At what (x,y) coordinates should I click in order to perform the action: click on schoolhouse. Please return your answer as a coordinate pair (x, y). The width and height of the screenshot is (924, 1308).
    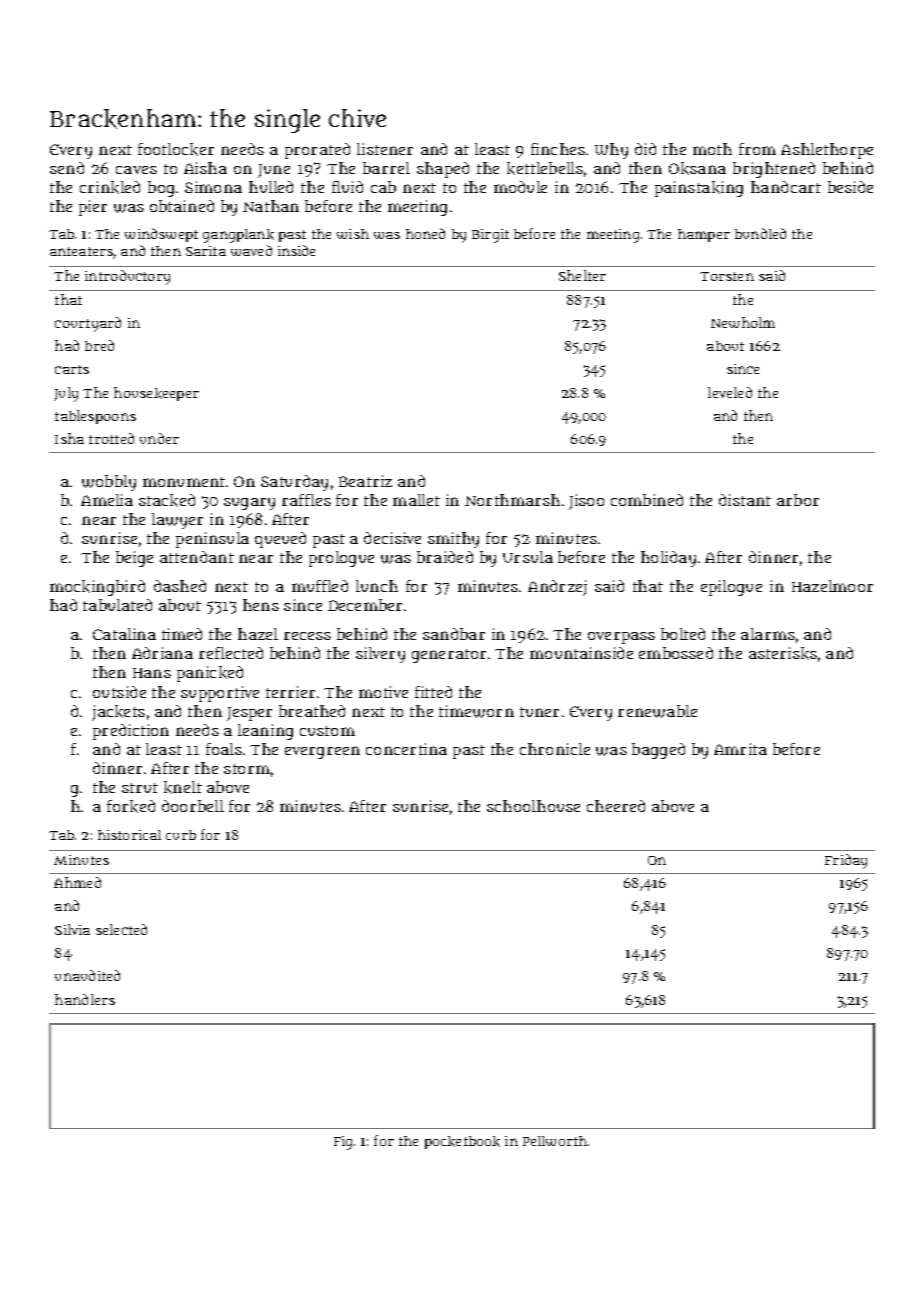
    Looking at the image, I should click on (533, 806).
